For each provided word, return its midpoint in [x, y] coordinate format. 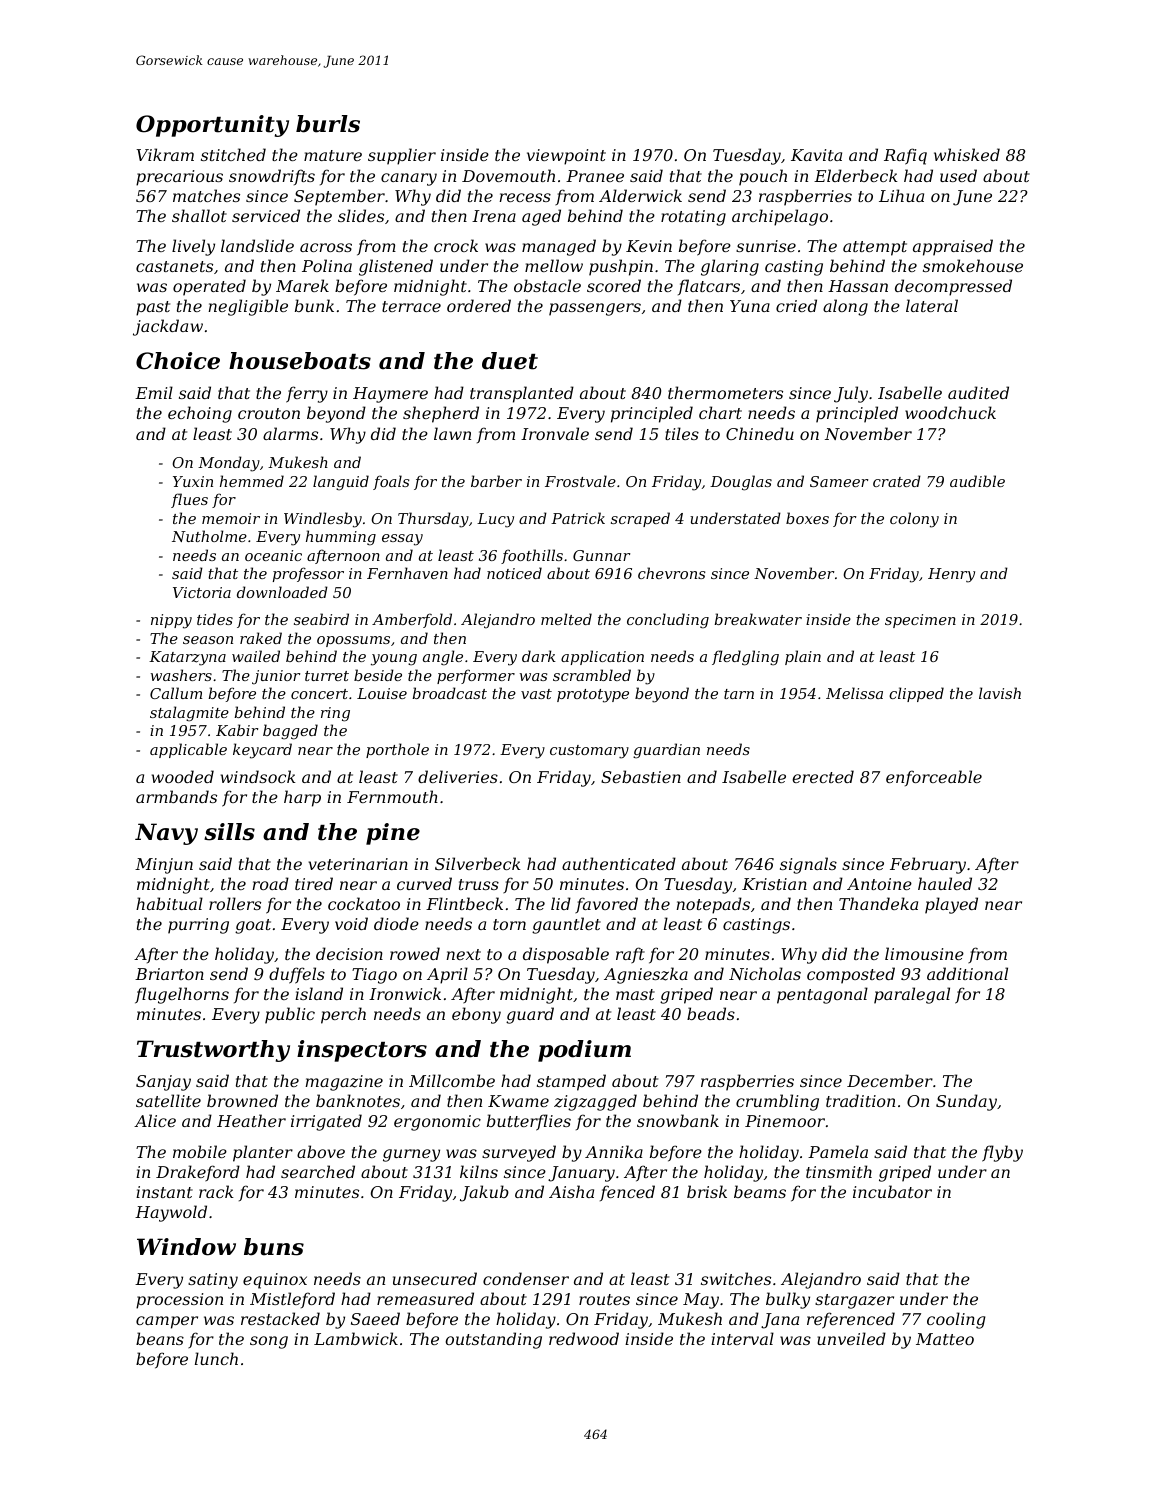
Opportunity [212, 126]
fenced [627, 1193]
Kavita [816, 155]
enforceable [934, 778]
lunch [216, 1358]
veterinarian [358, 864]
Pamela [838, 1151]
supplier [402, 156]
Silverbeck [478, 863]
